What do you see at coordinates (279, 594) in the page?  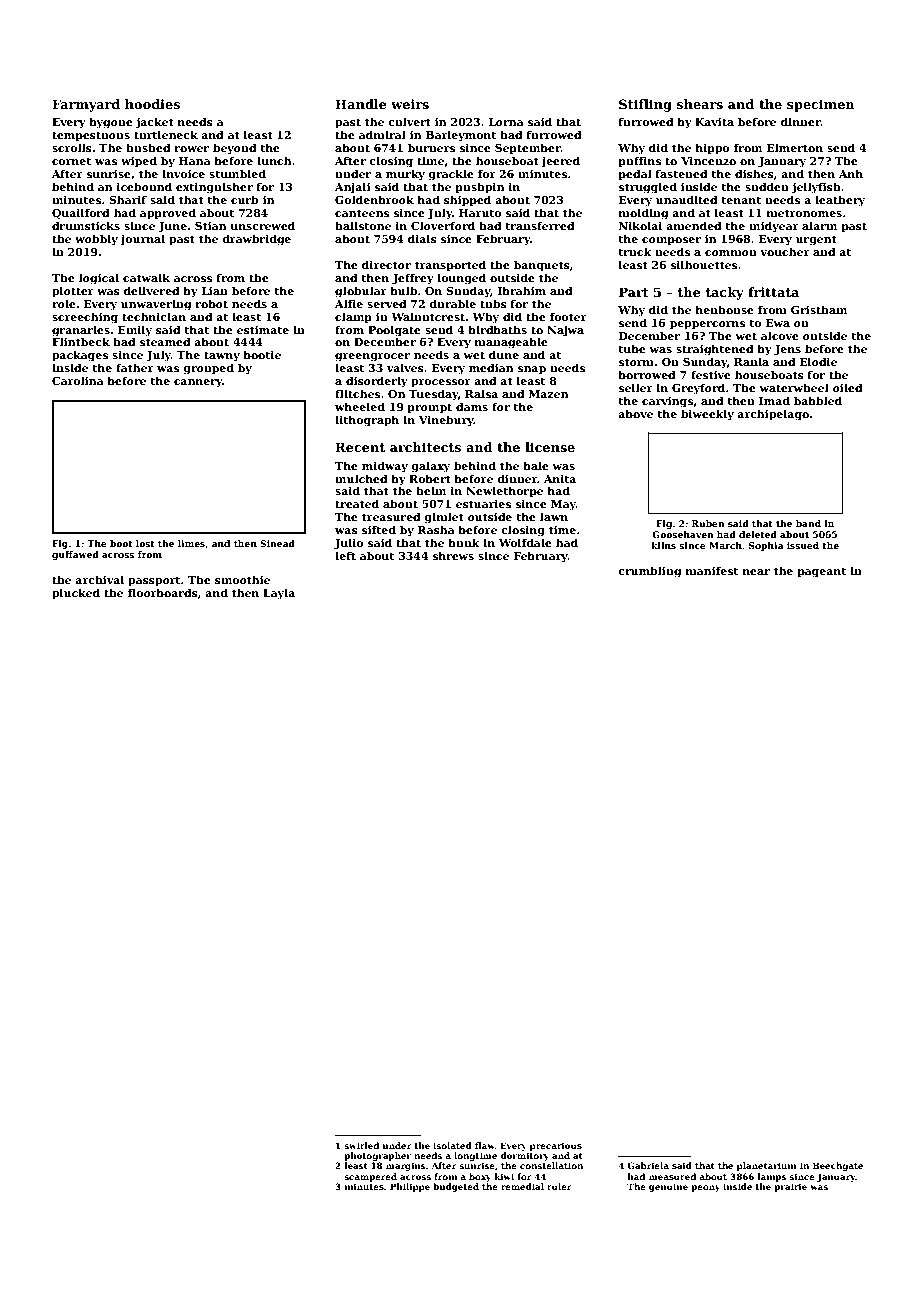 I see `Layla` at bounding box center [279, 594].
